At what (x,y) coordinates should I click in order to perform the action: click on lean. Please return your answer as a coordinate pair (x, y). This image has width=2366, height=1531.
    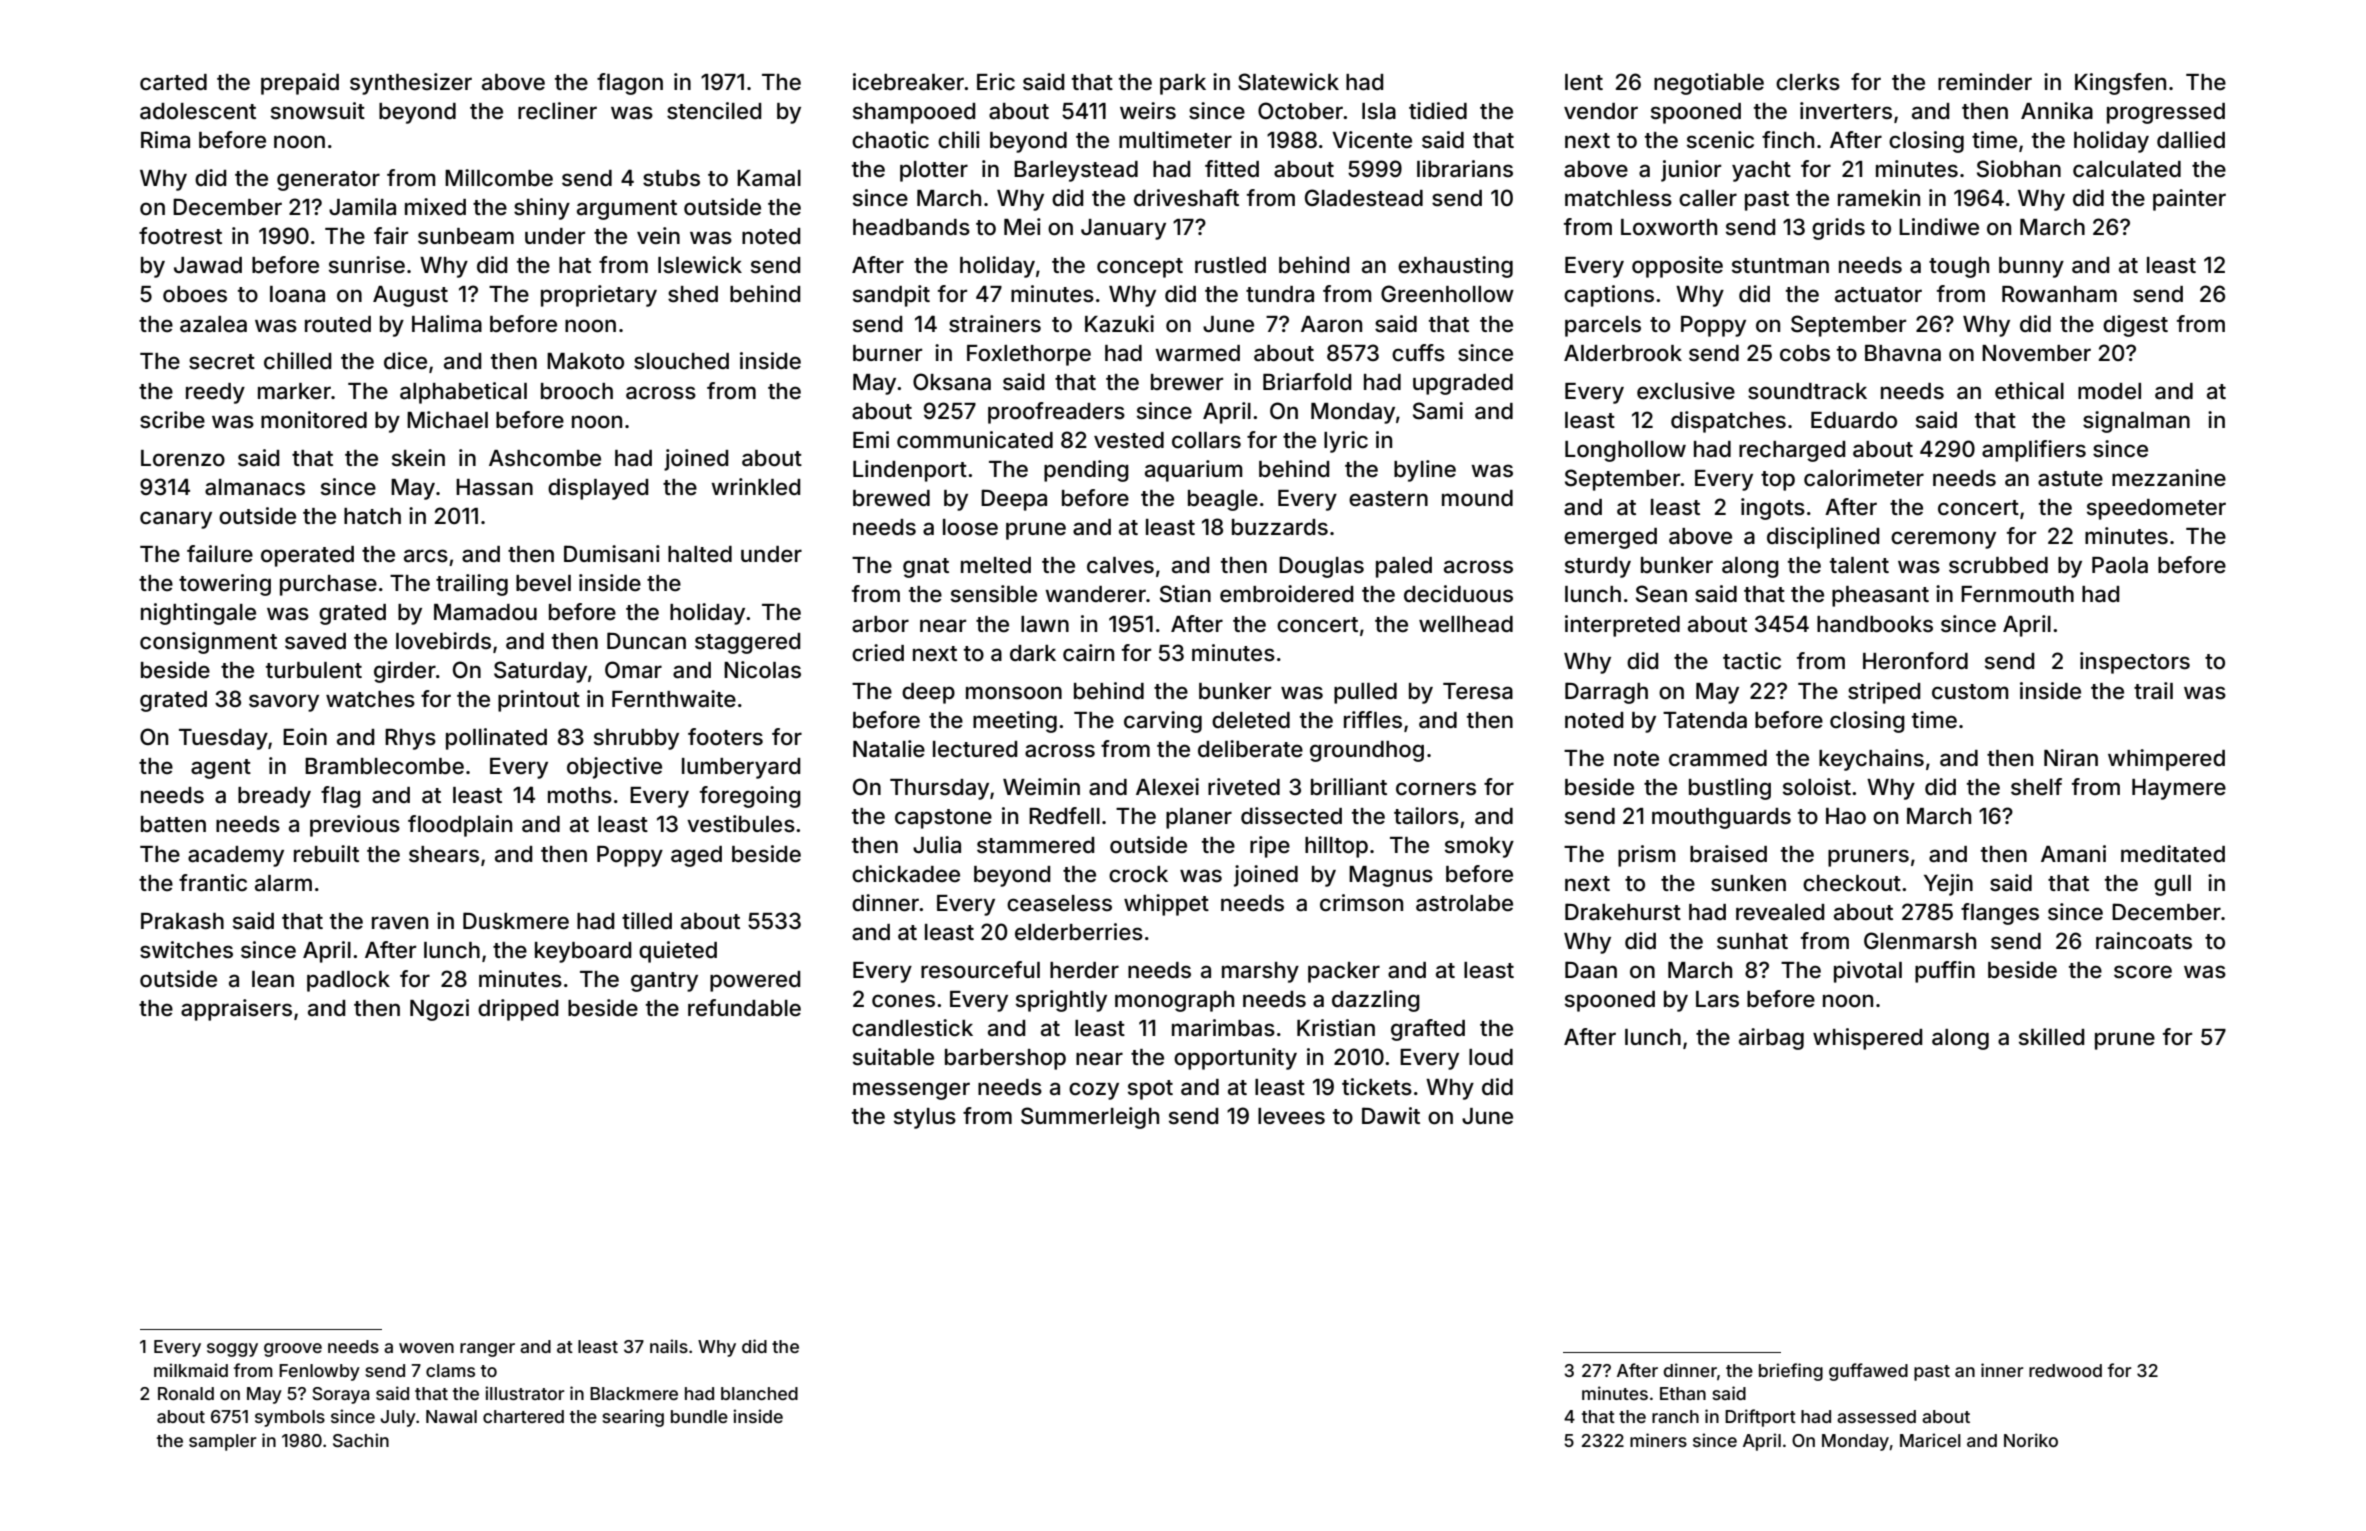
    Looking at the image, I should click on (273, 979).
